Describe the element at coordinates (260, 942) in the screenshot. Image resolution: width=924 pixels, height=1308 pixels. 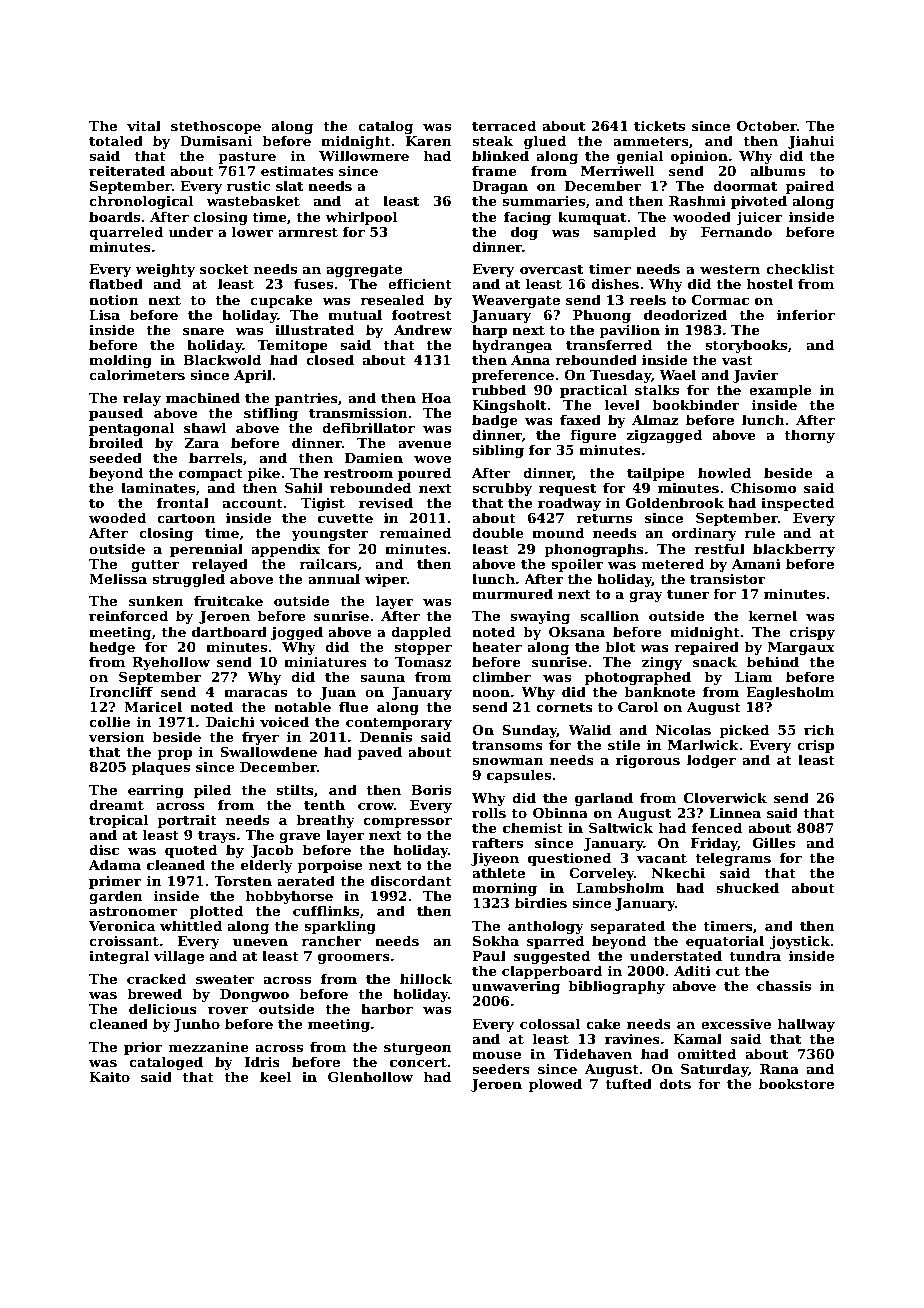
I see `uneven` at that location.
